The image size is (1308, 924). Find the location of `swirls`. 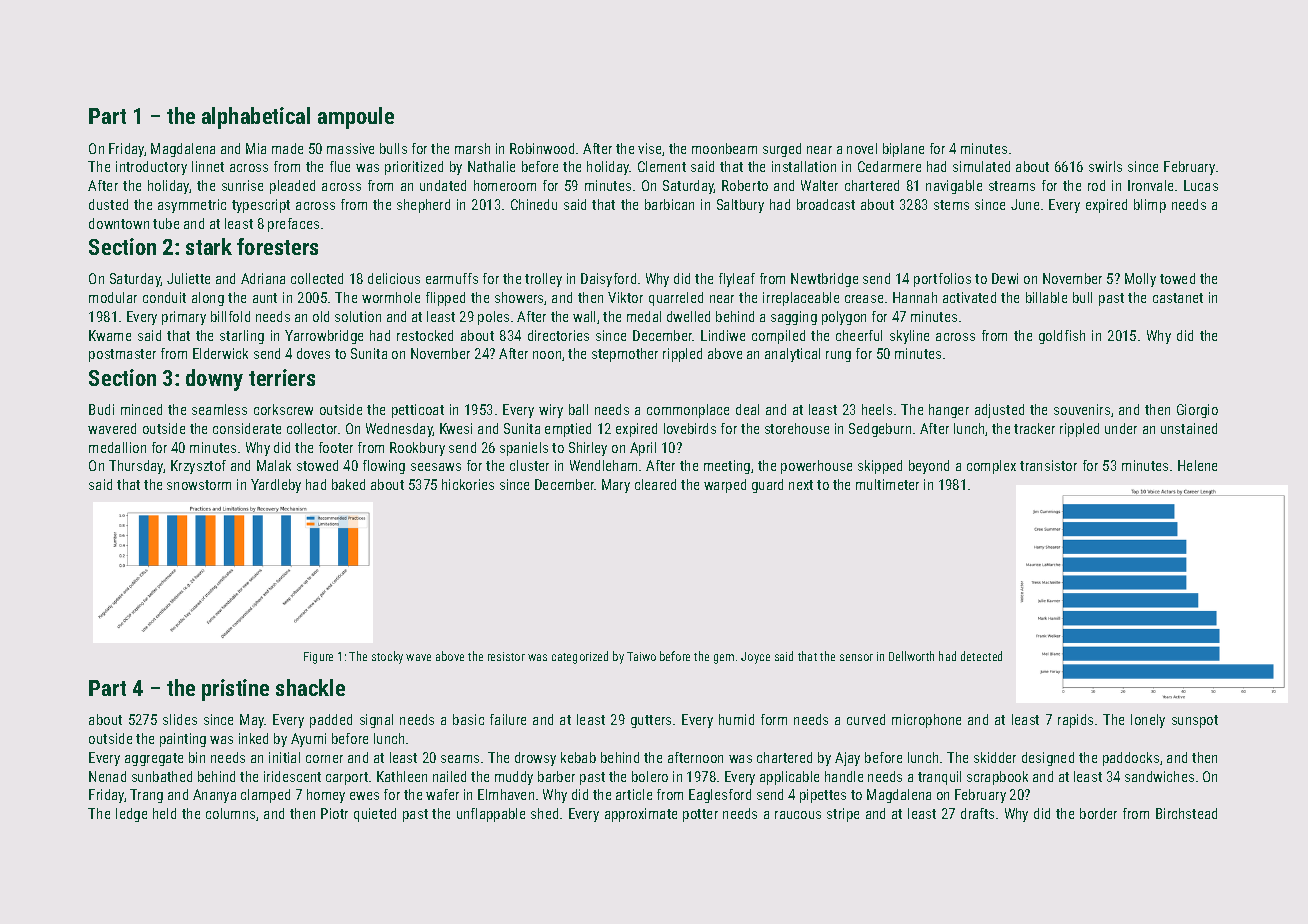

swirls is located at coordinates (1105, 166).
